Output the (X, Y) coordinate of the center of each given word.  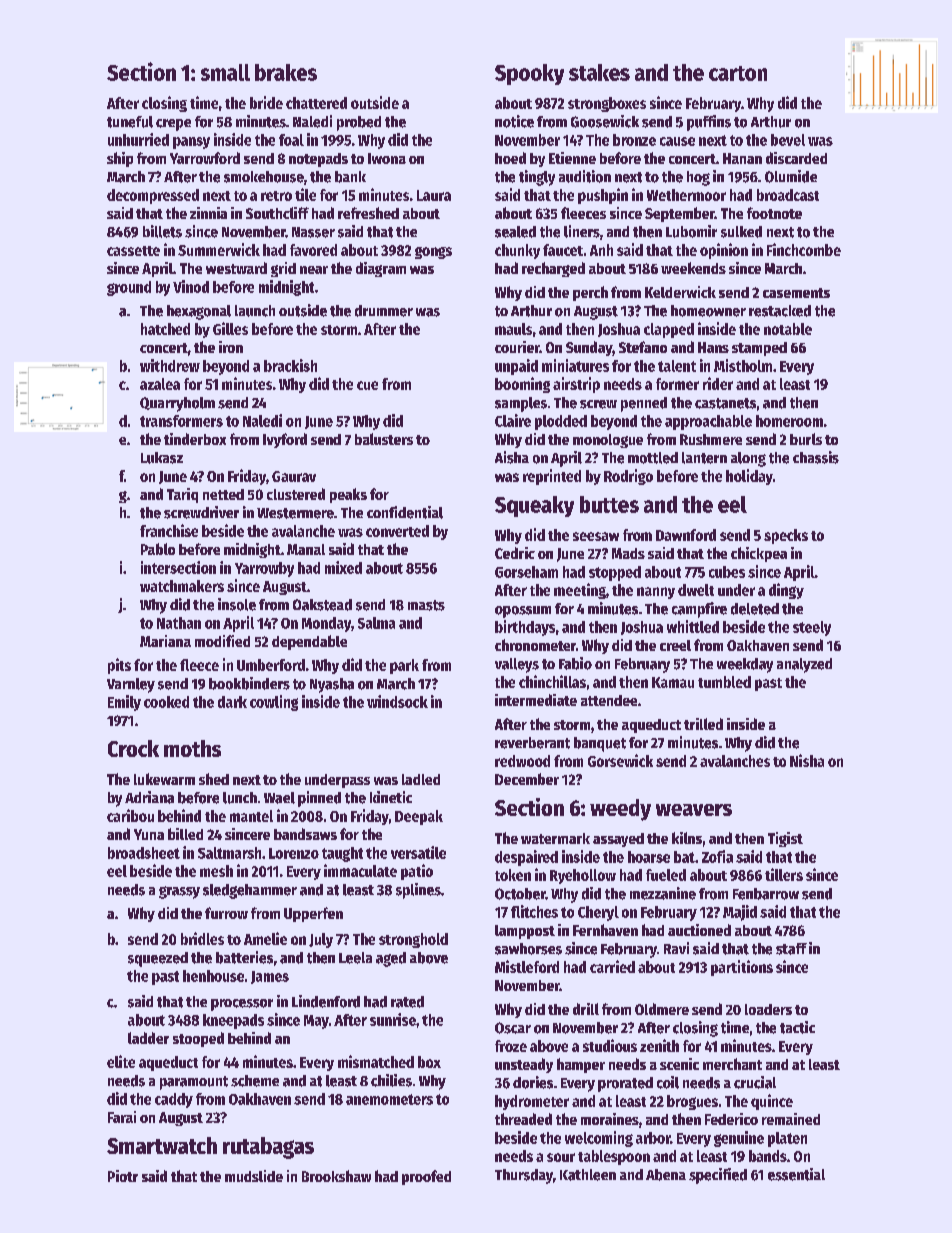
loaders (768, 1009)
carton (738, 73)
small (225, 72)
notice (514, 121)
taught (342, 854)
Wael (279, 798)
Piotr (123, 1176)
